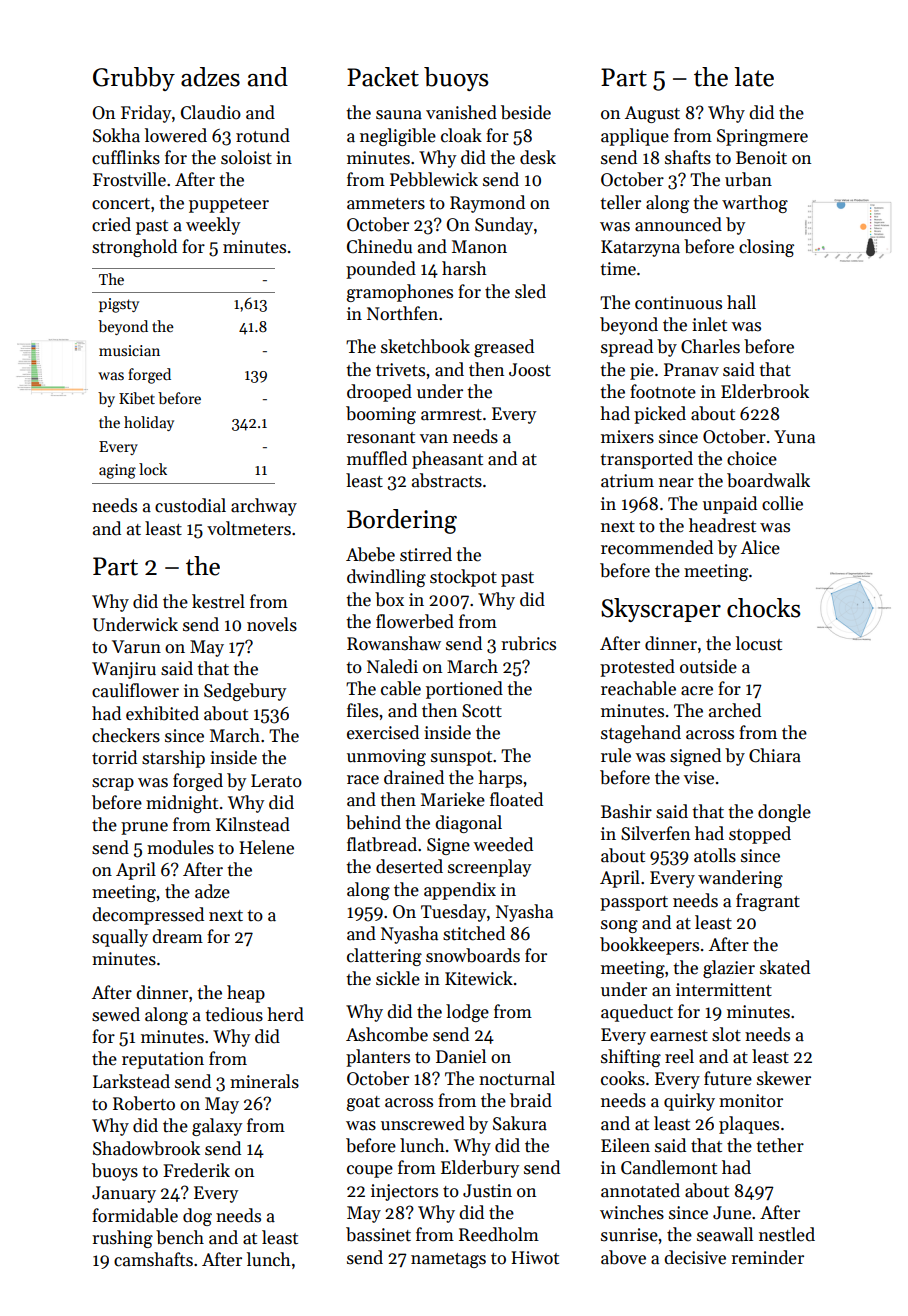 The image size is (908, 1316). What do you see at coordinates (381, 438) in the image?
I see `resonant` at bounding box center [381, 438].
